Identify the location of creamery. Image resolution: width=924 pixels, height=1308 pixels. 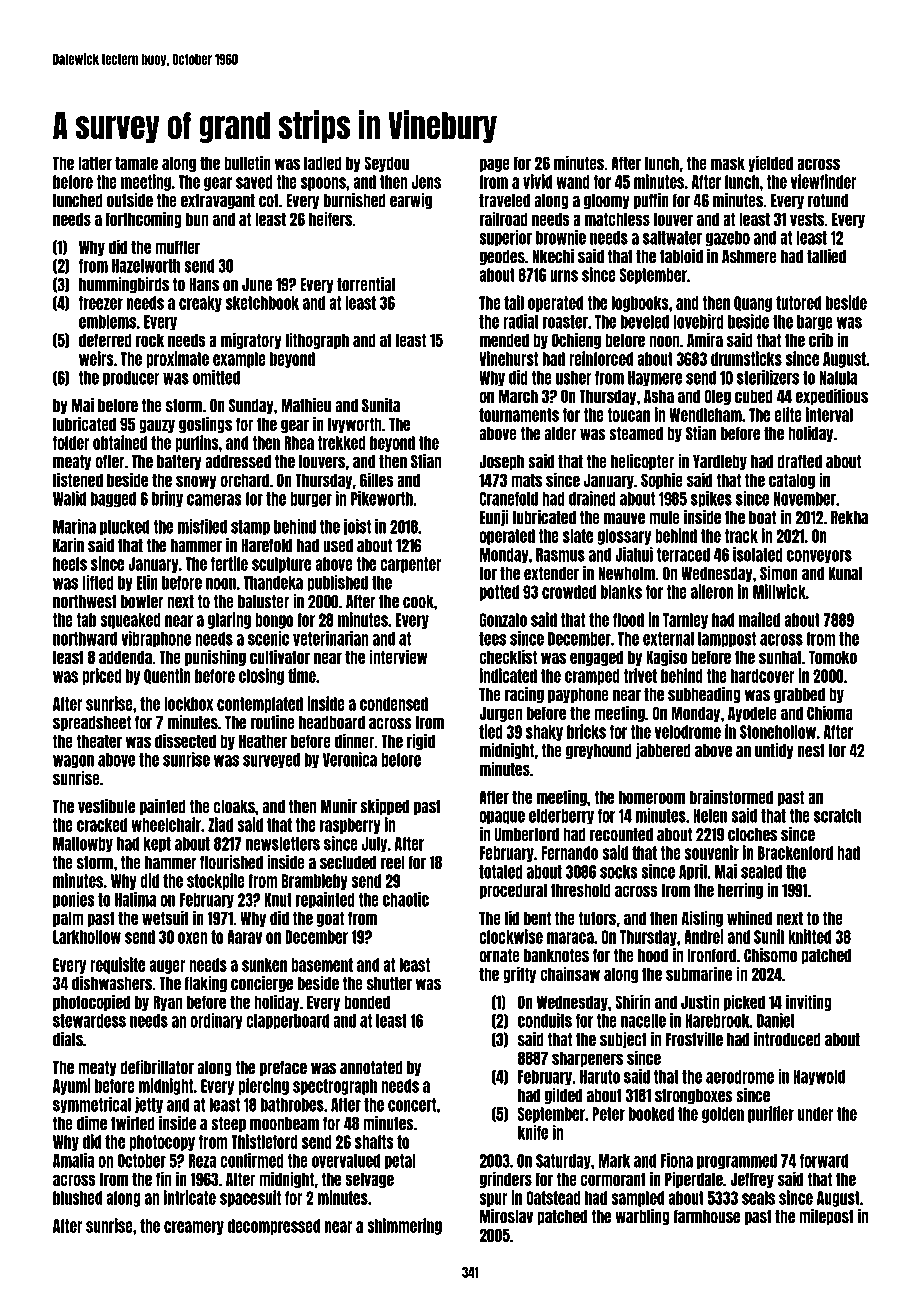
(194, 1228).
